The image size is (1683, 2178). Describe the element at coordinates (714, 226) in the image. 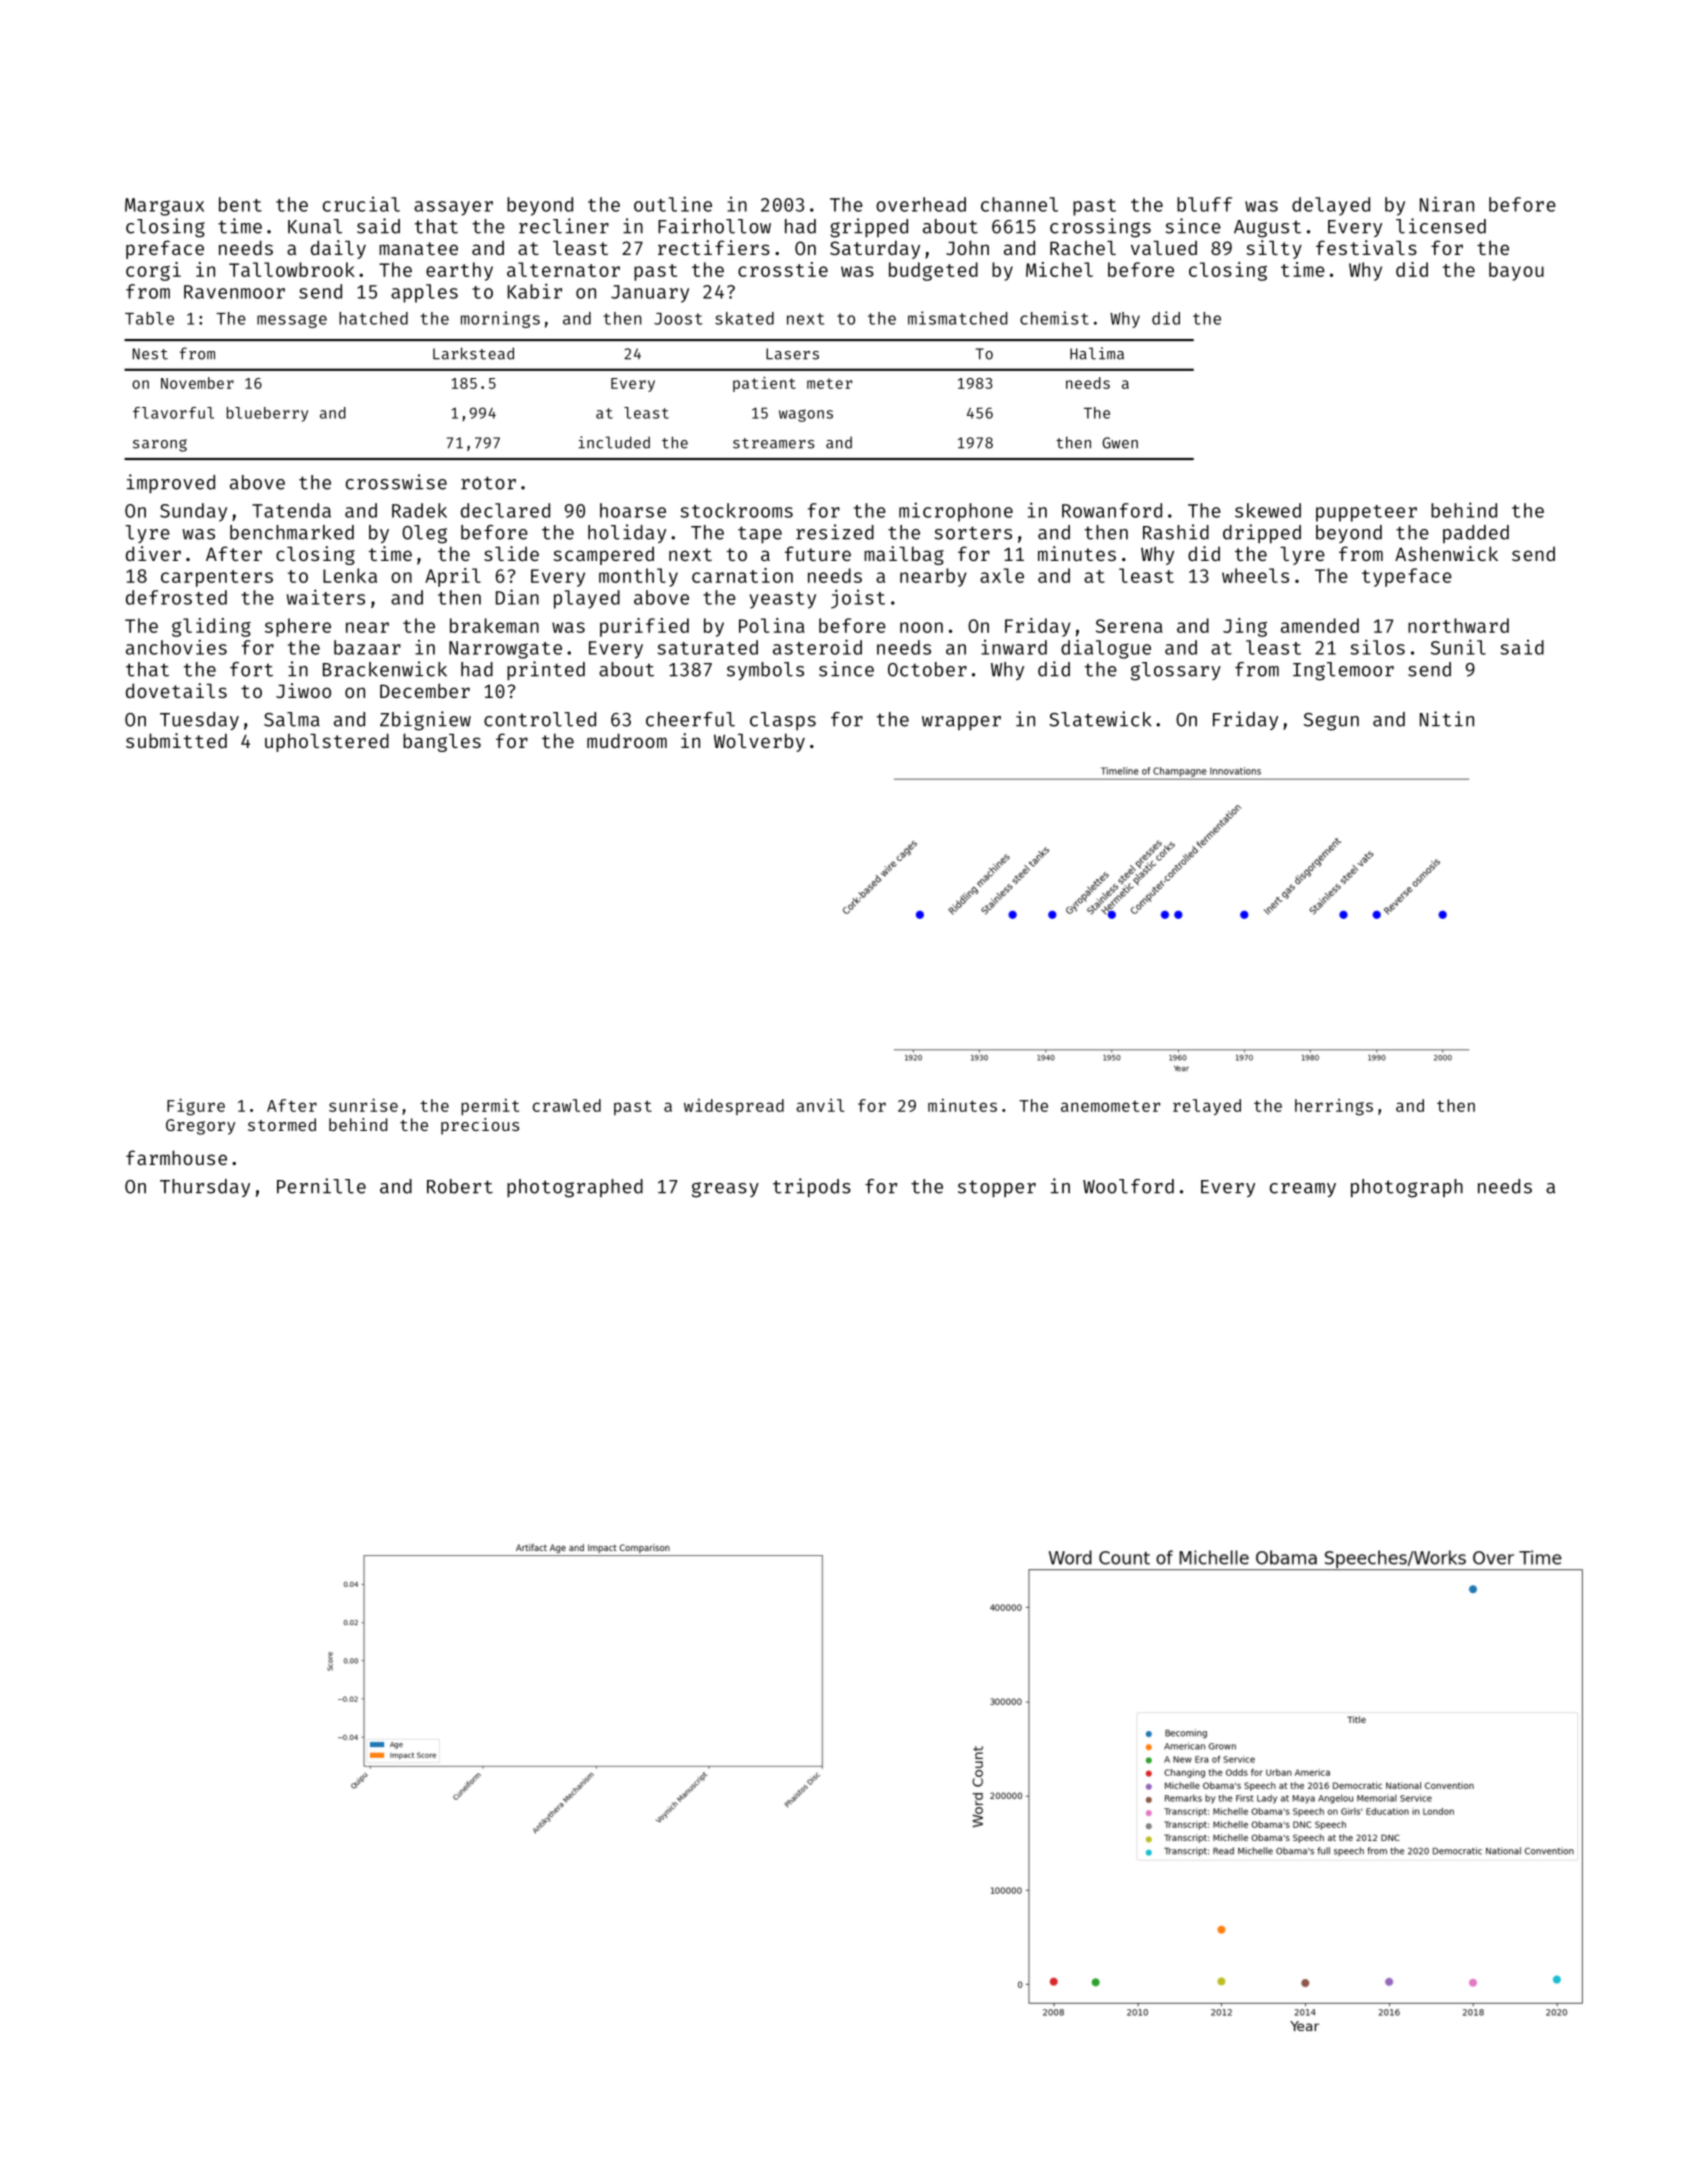

I see `Fairhollow` at that location.
